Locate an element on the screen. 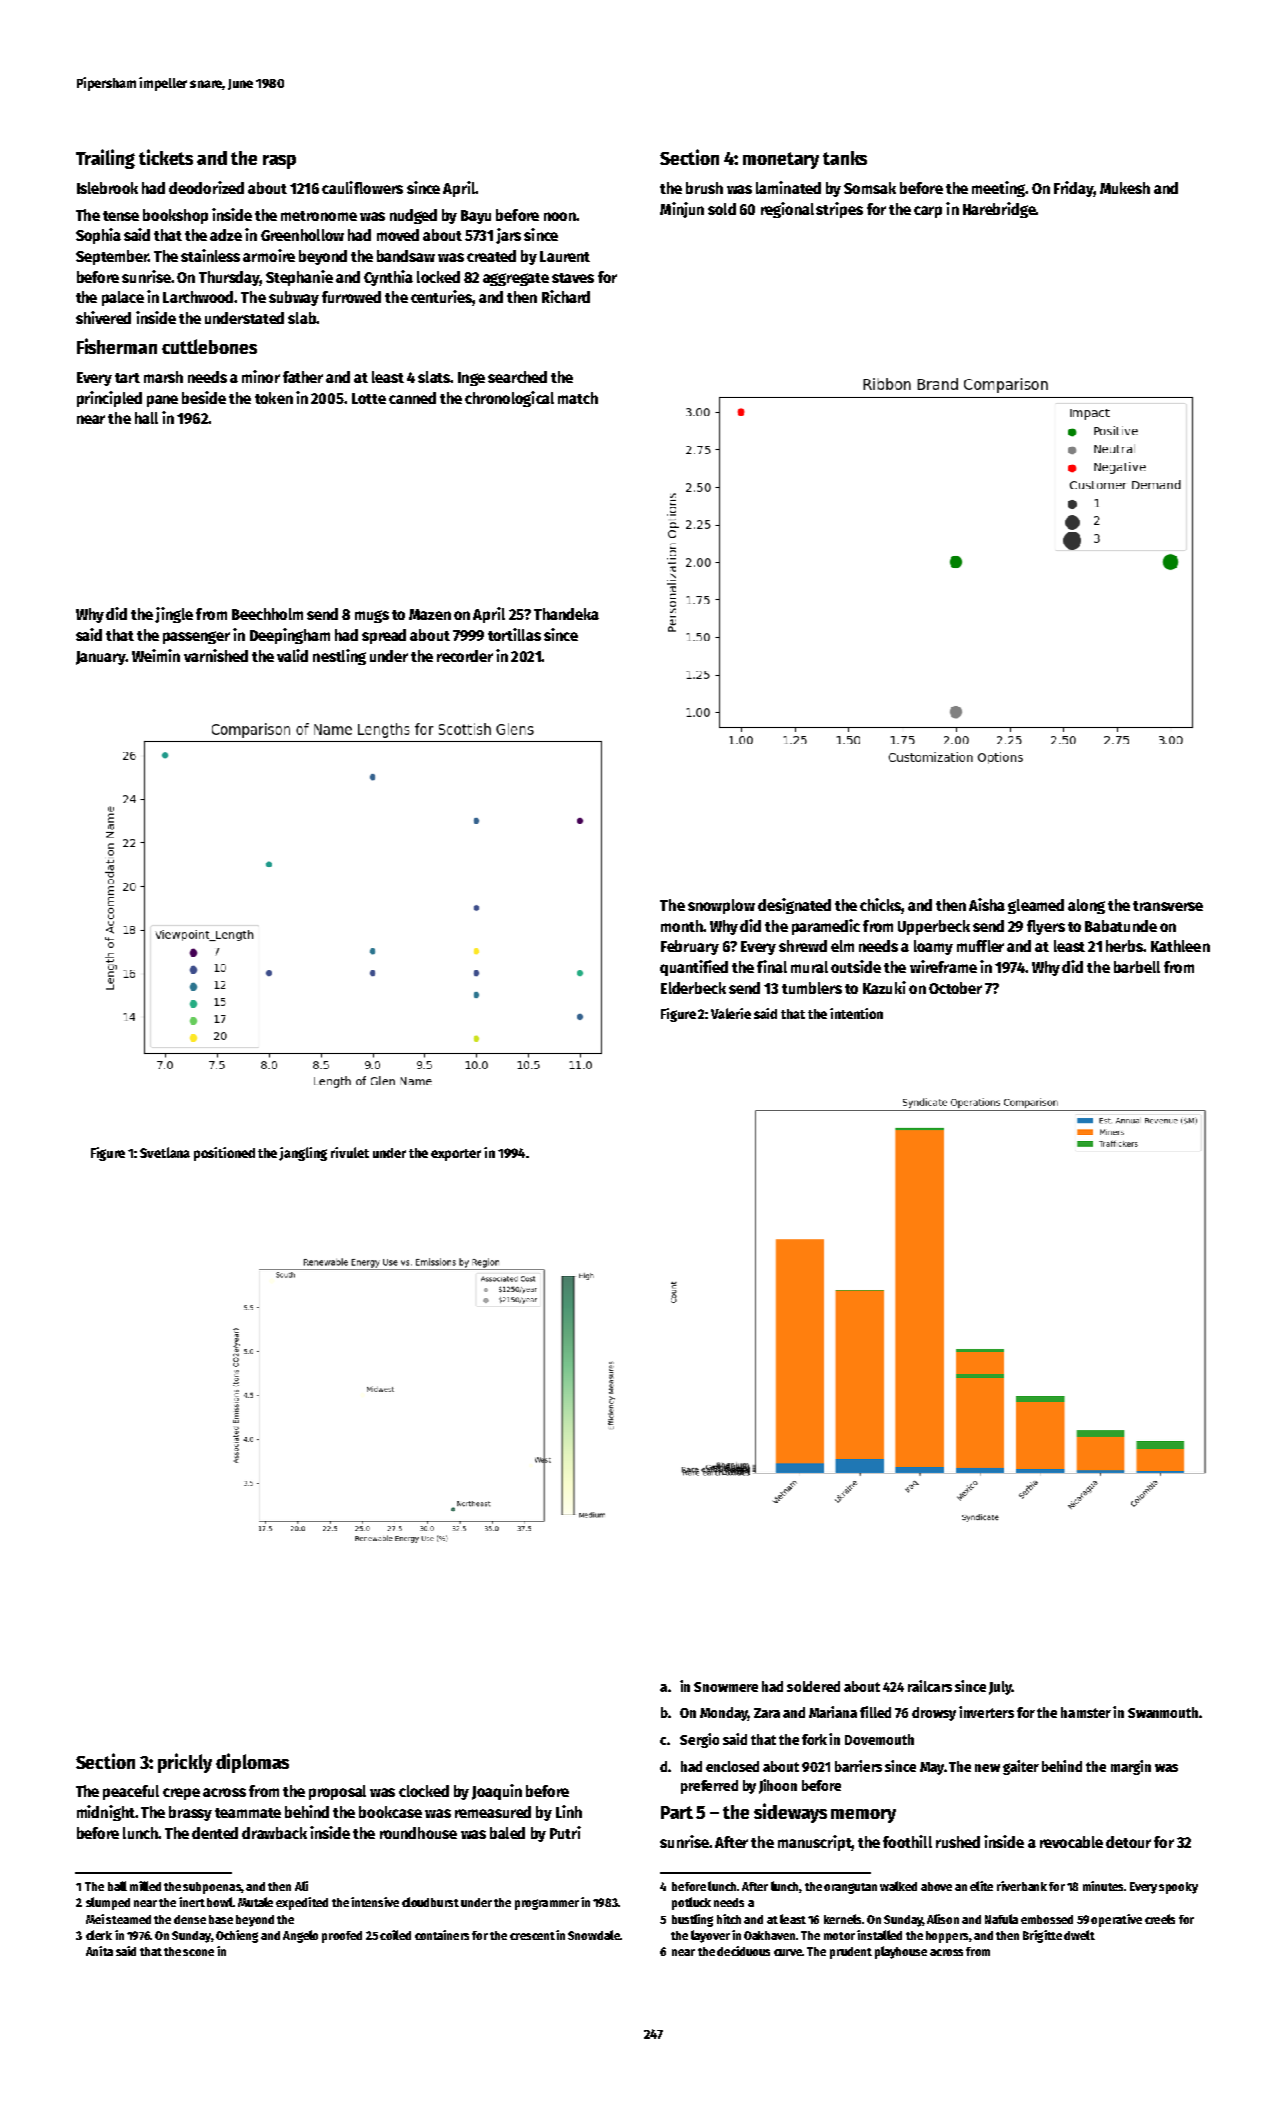  tanks is located at coordinates (845, 158).
